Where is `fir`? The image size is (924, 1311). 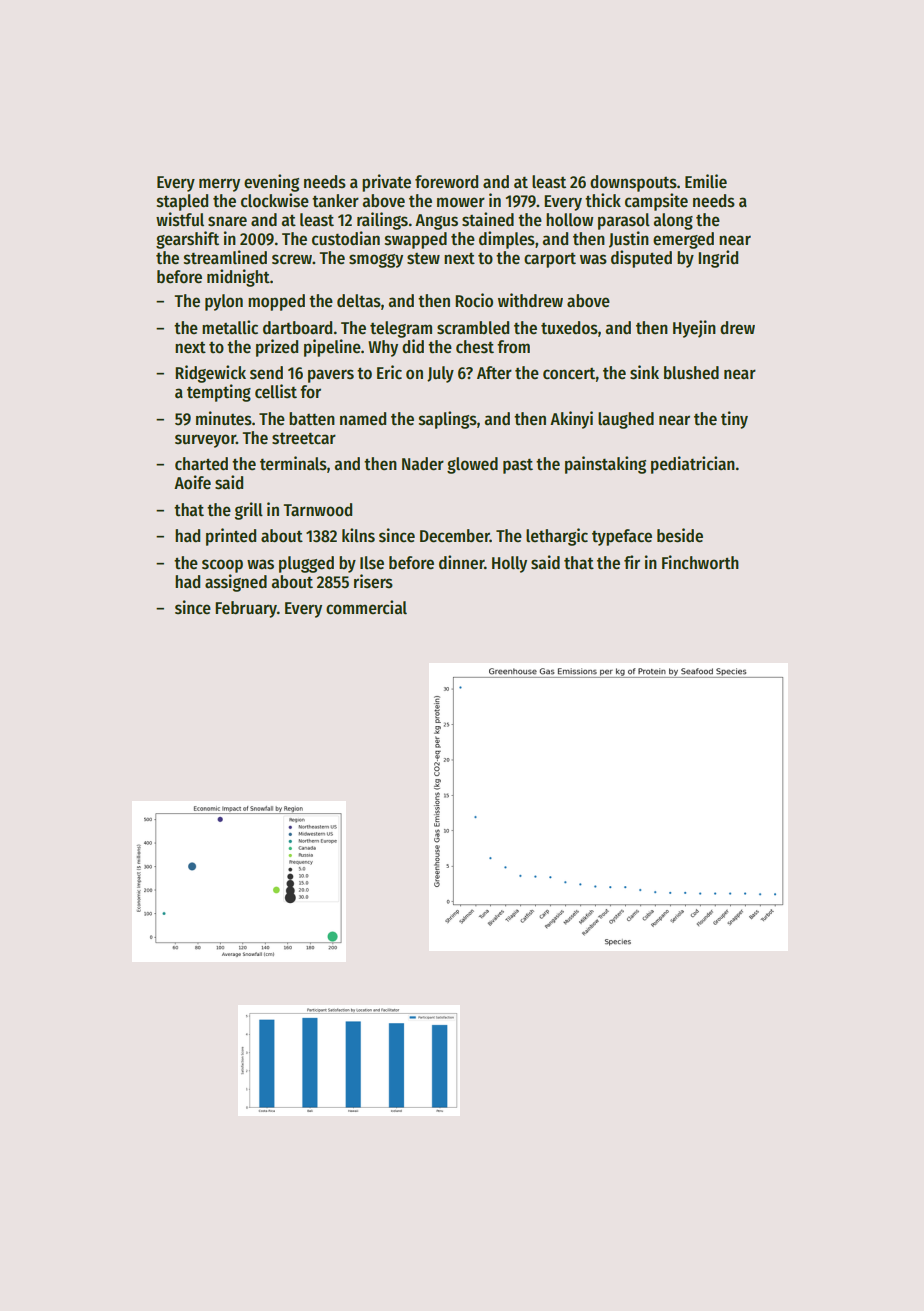 fir is located at coordinates (632, 562).
